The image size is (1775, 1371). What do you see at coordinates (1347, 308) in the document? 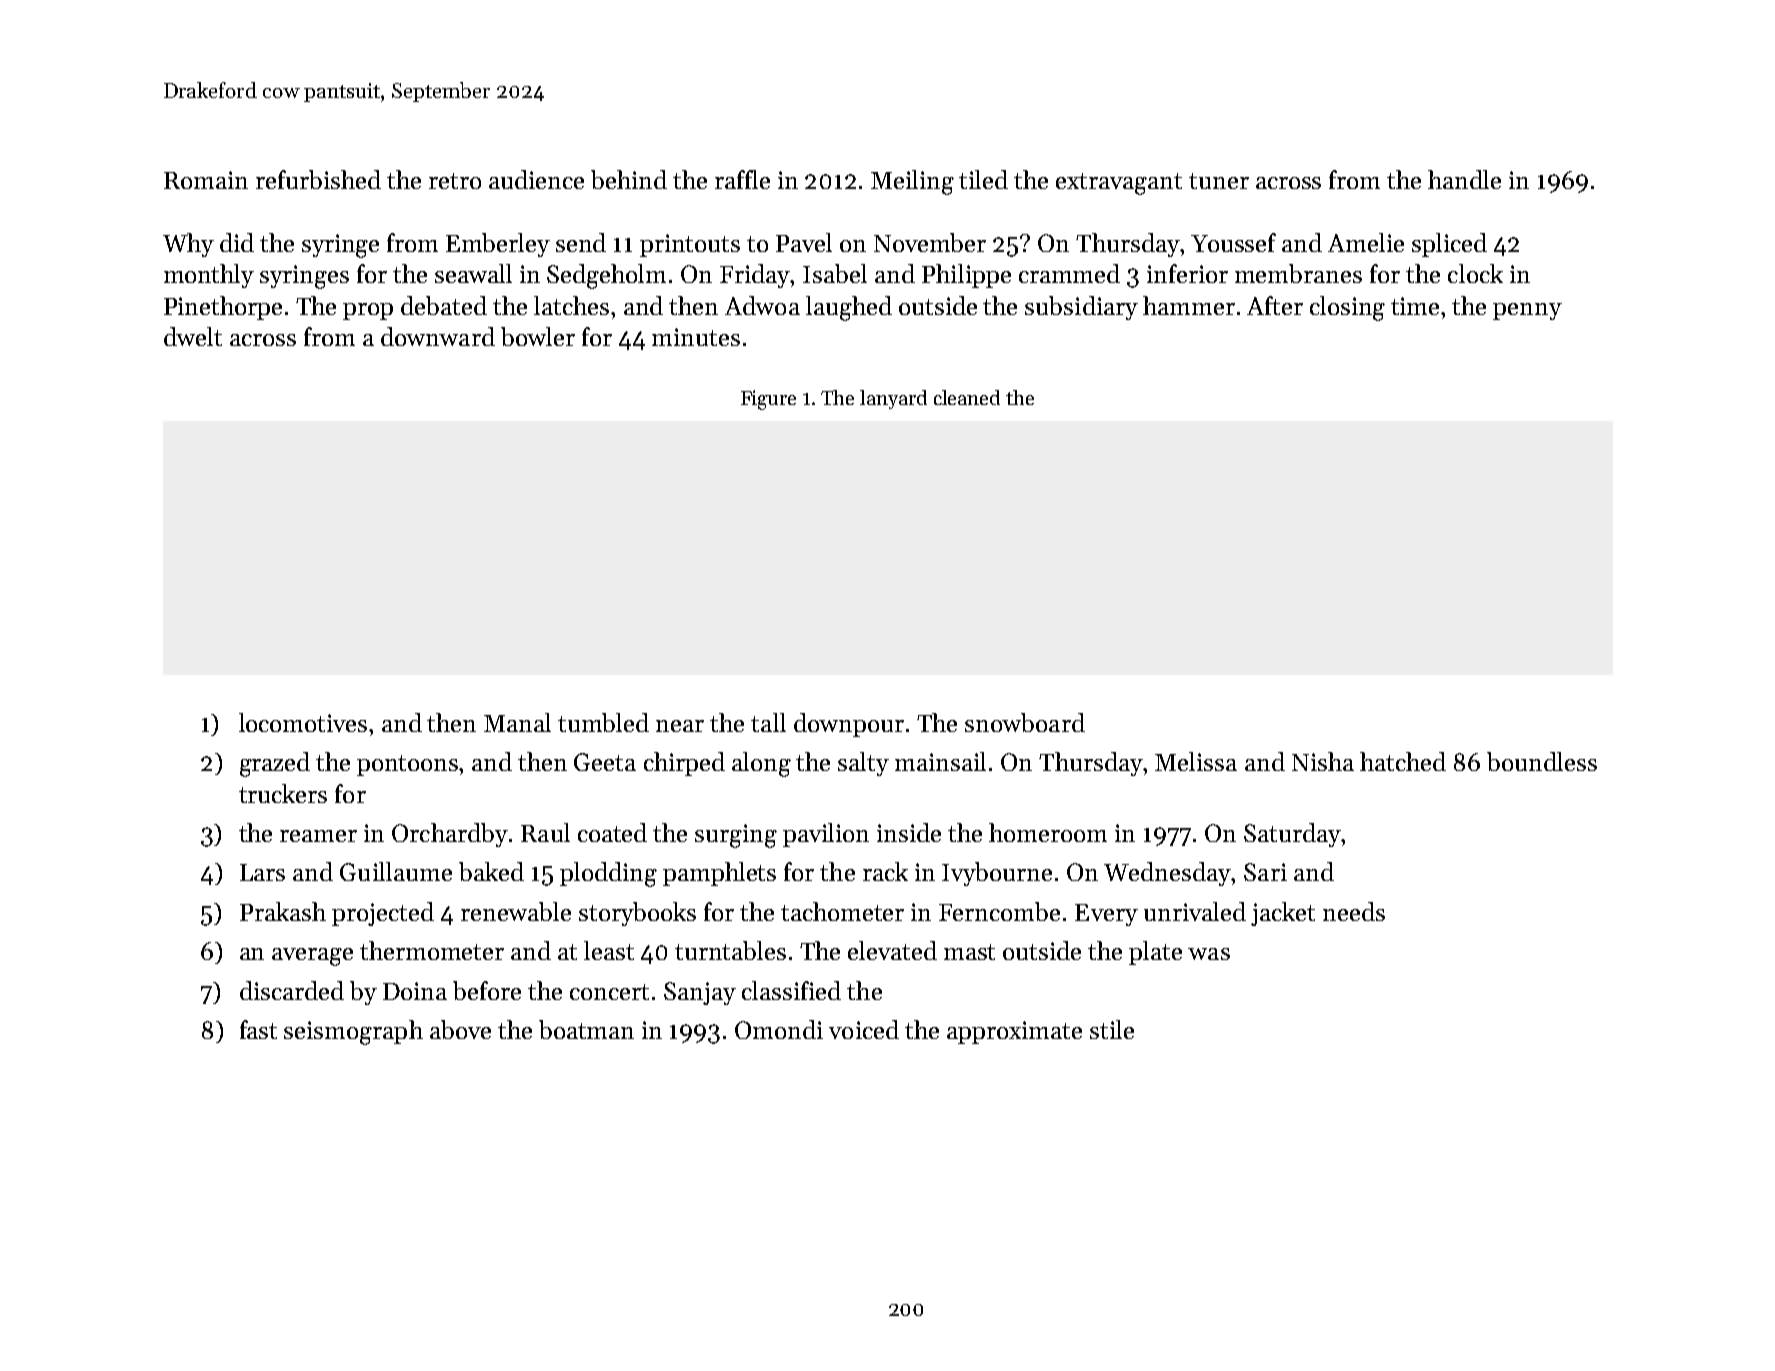
I see `closing` at bounding box center [1347, 308].
